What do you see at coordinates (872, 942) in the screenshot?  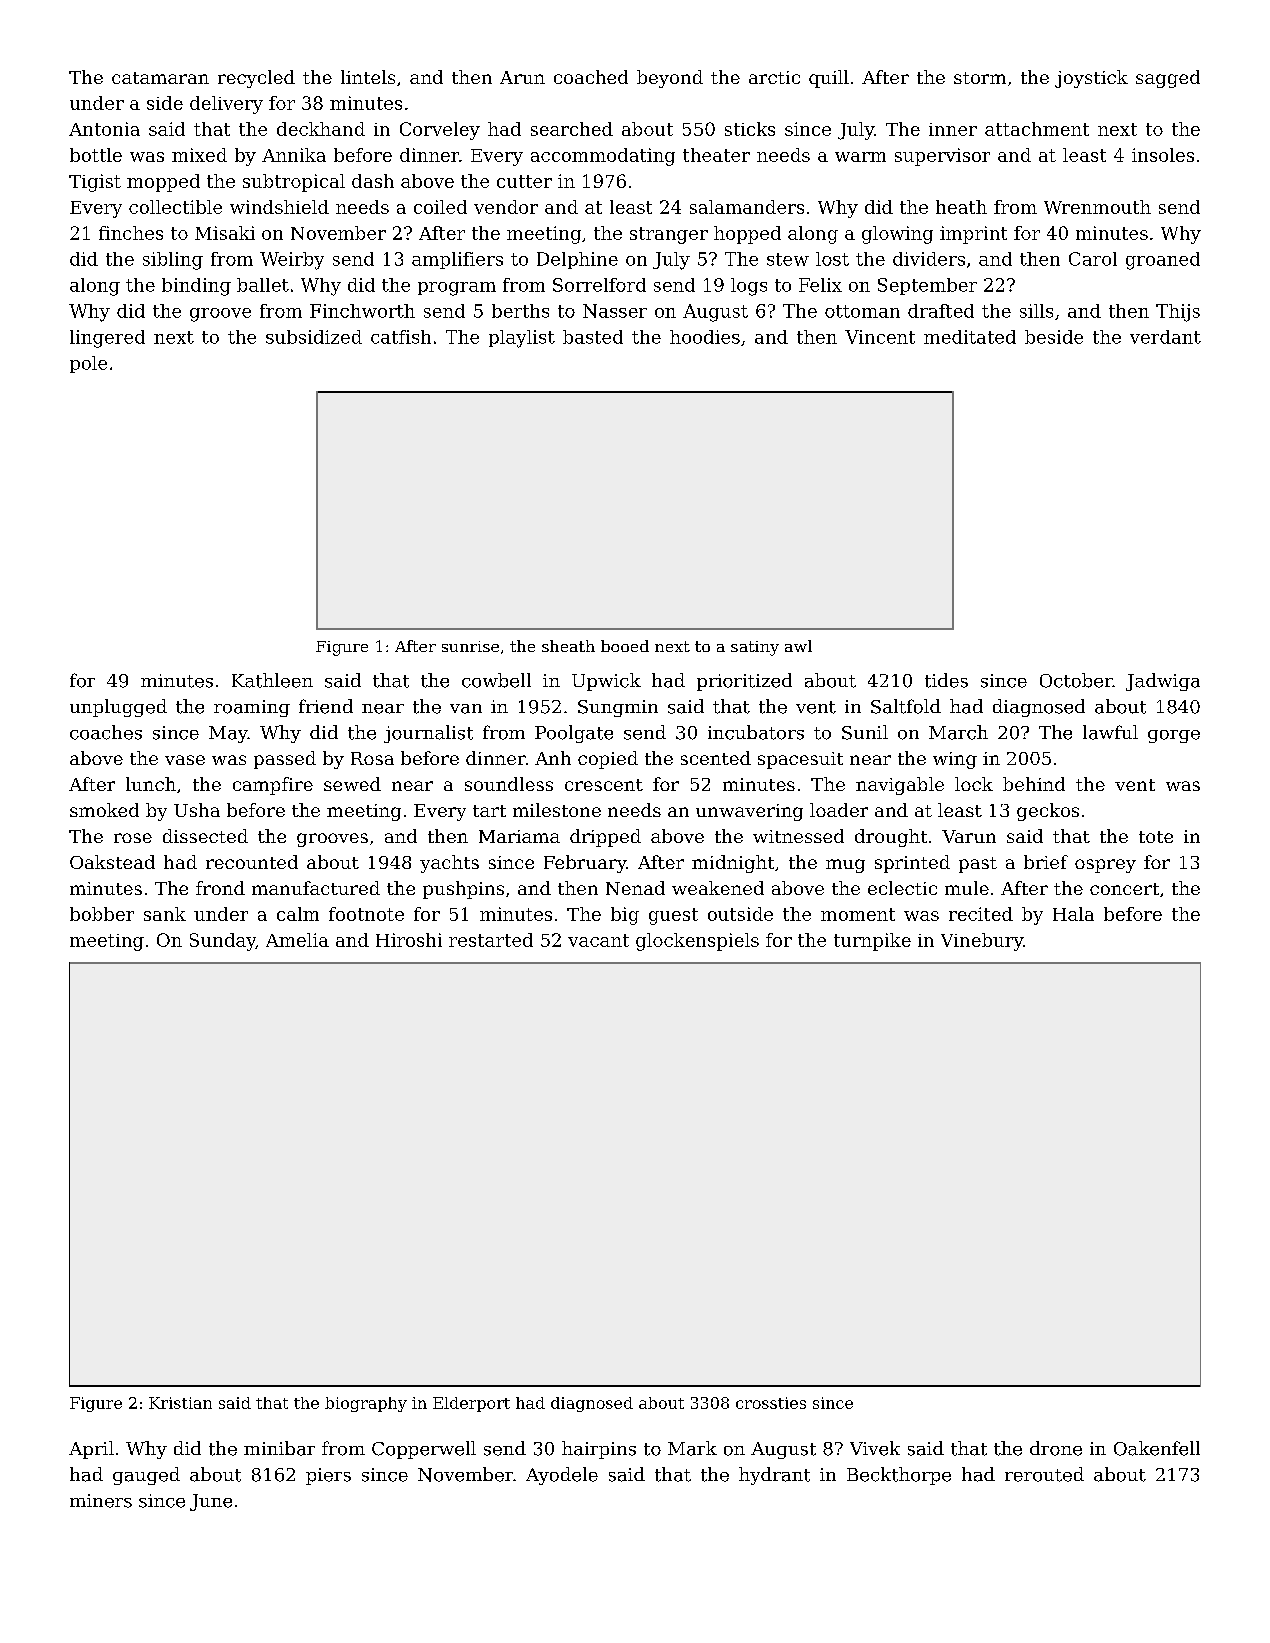 I see `turnpike` at bounding box center [872, 942].
